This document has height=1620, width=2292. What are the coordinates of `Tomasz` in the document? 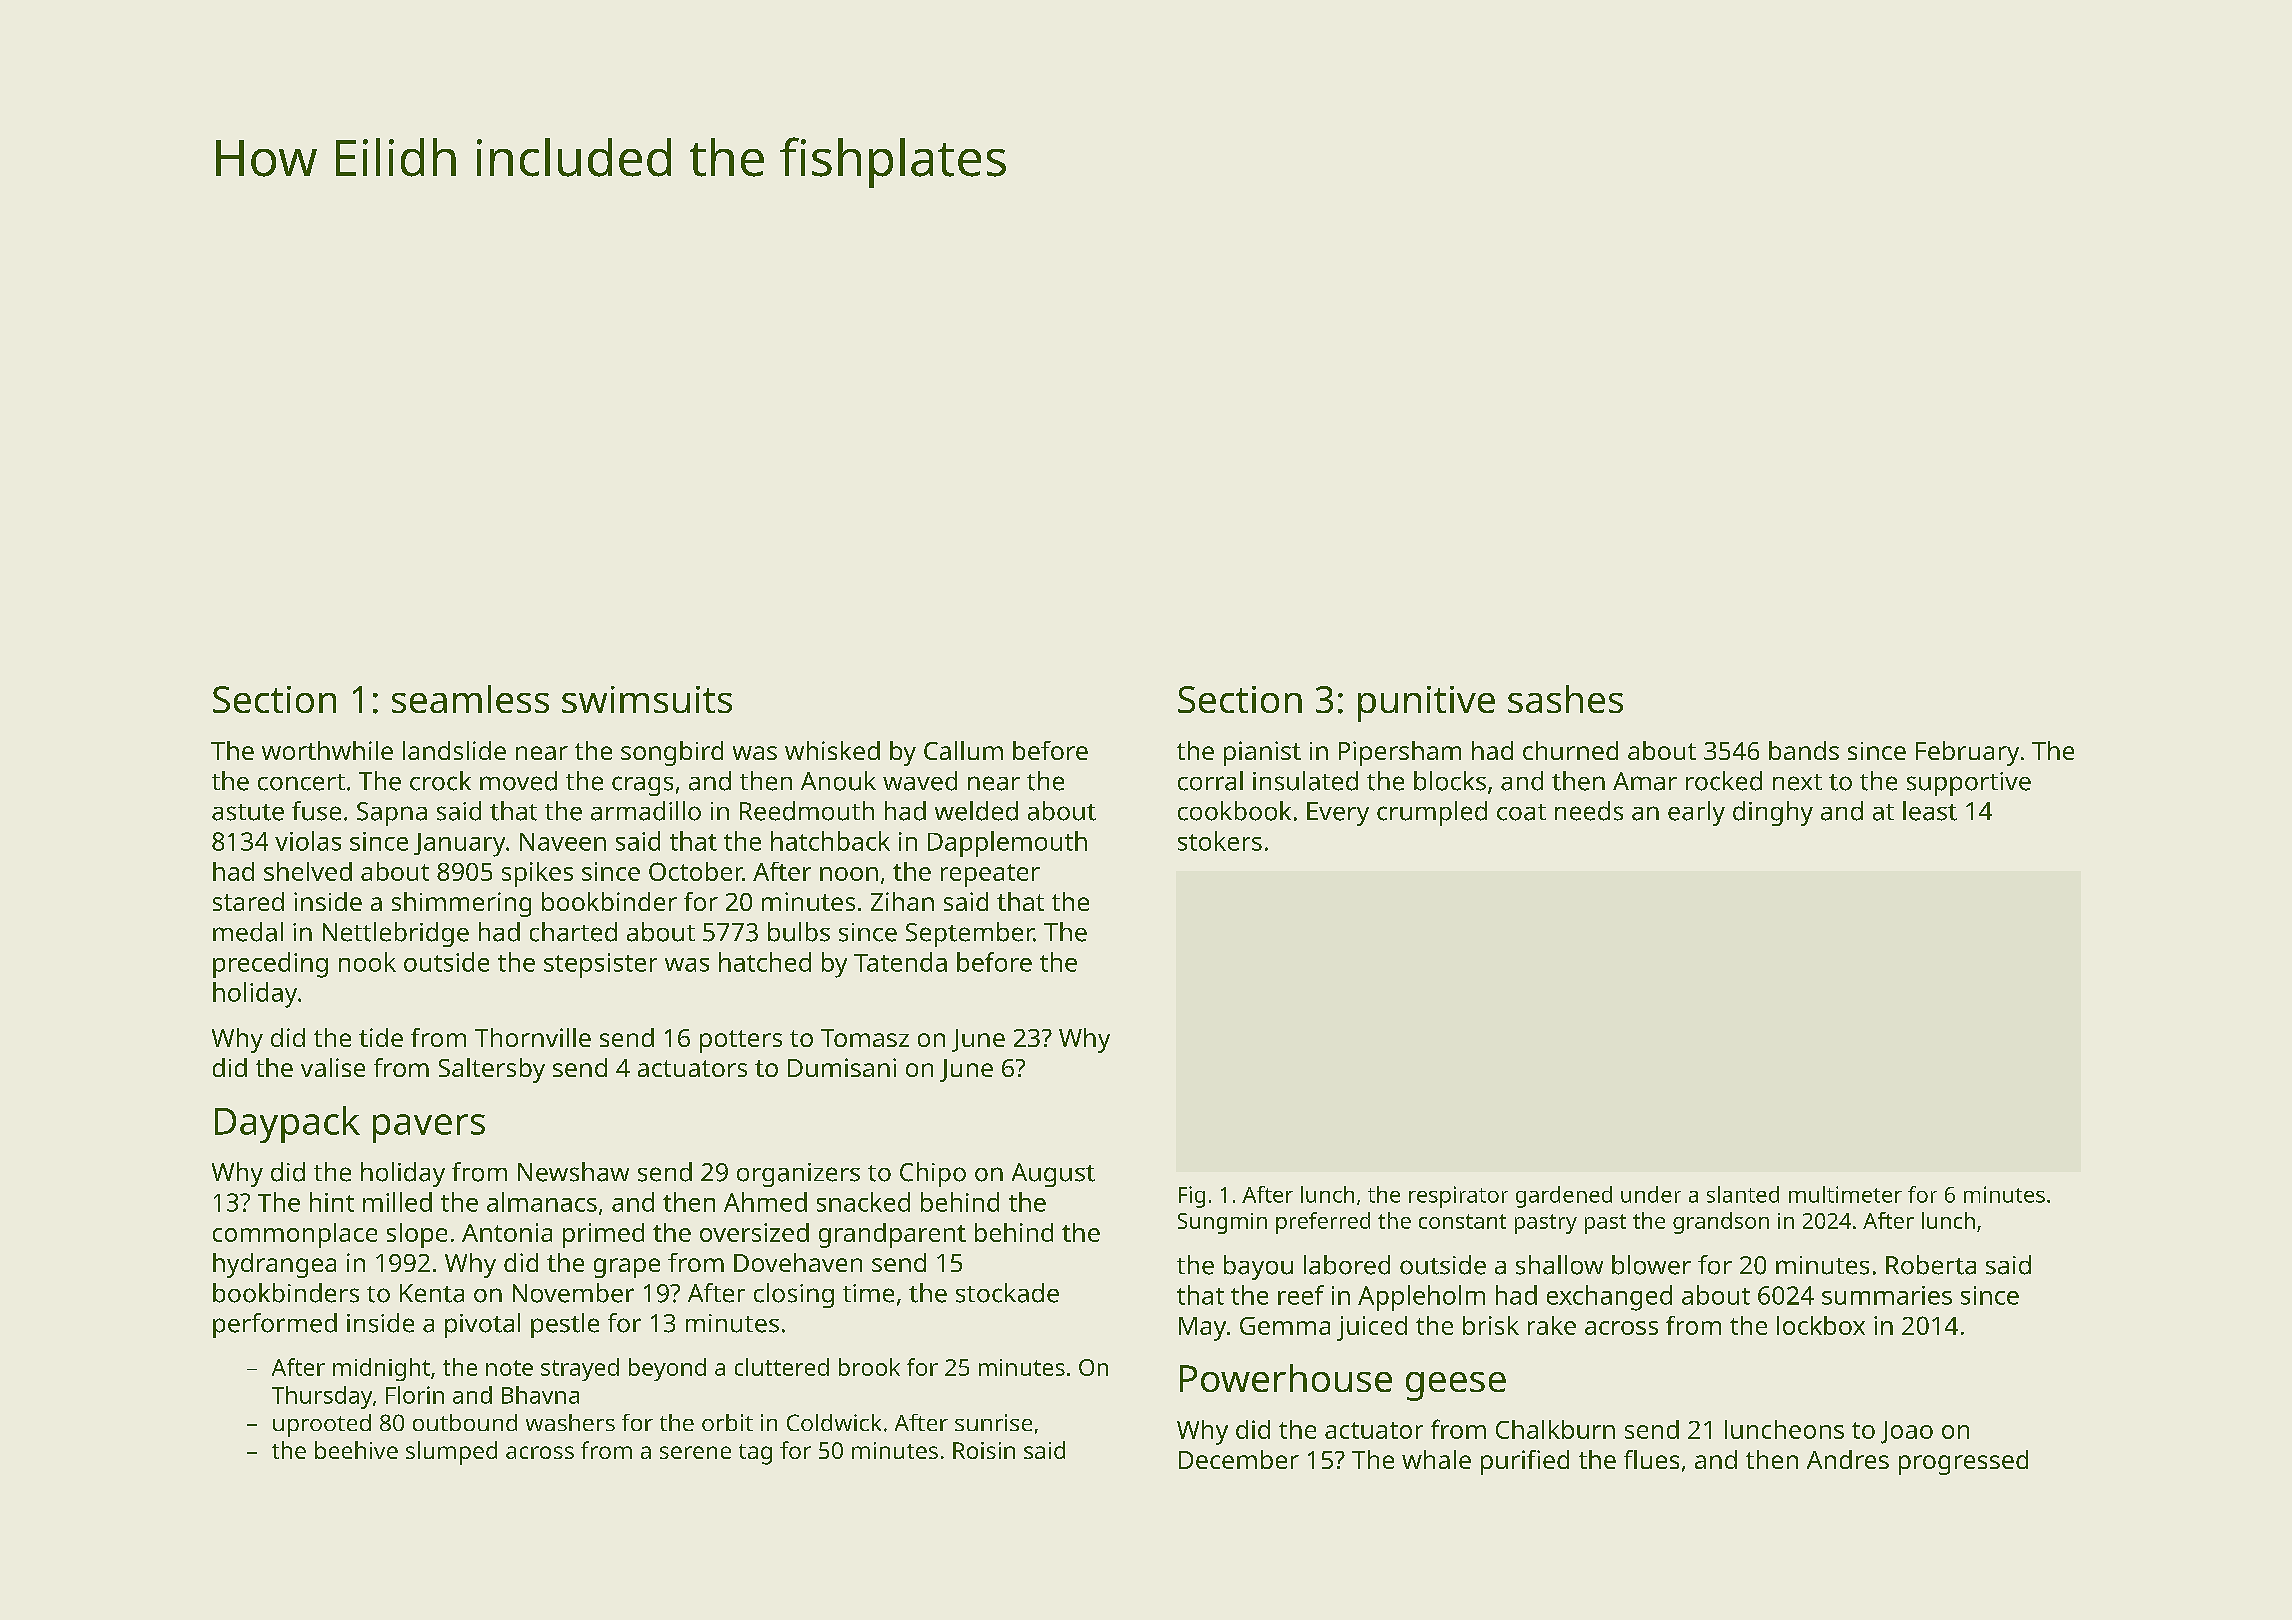 It's located at (865, 1038).
